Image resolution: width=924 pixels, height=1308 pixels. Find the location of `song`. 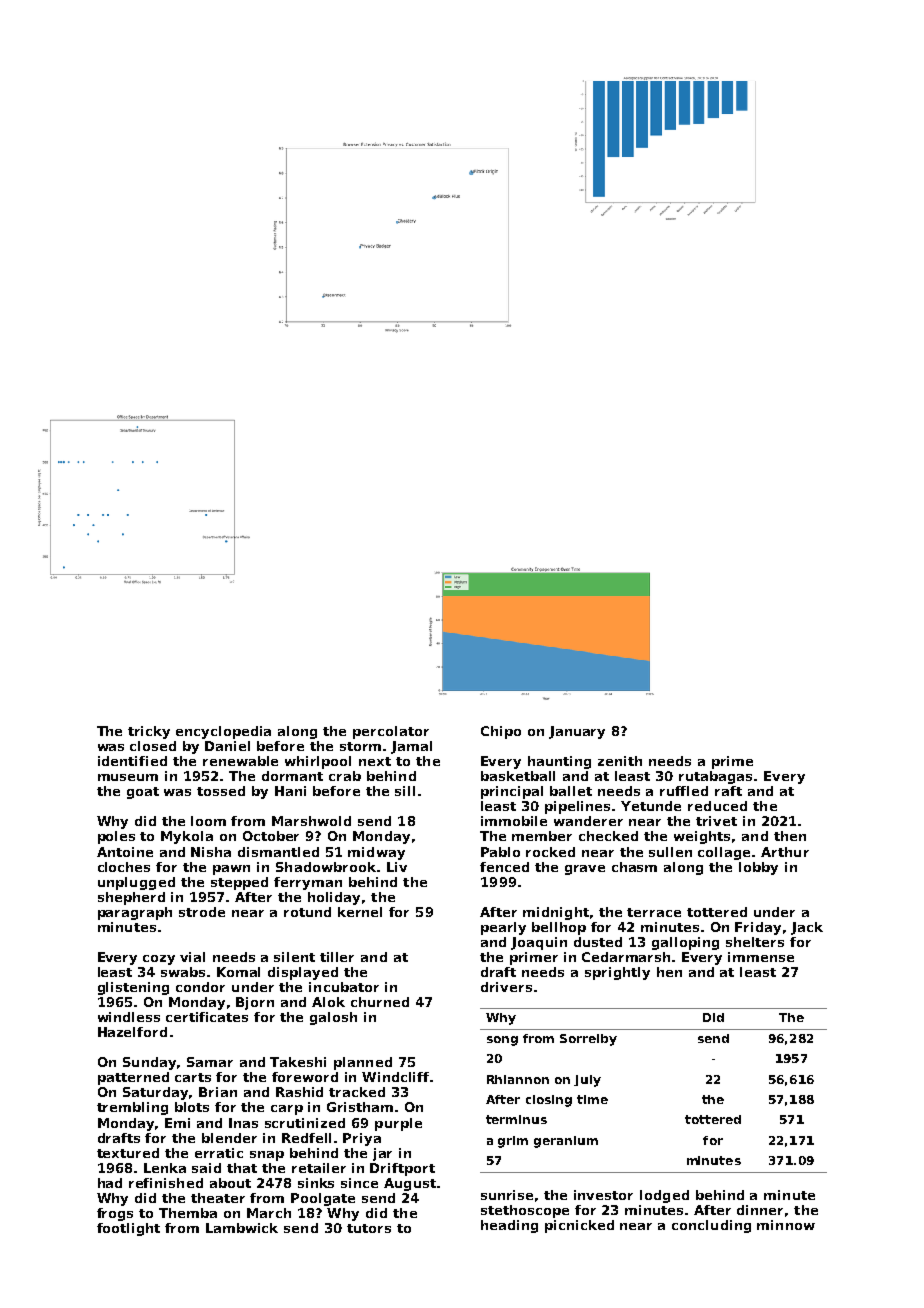

song is located at coordinates (502, 1041).
